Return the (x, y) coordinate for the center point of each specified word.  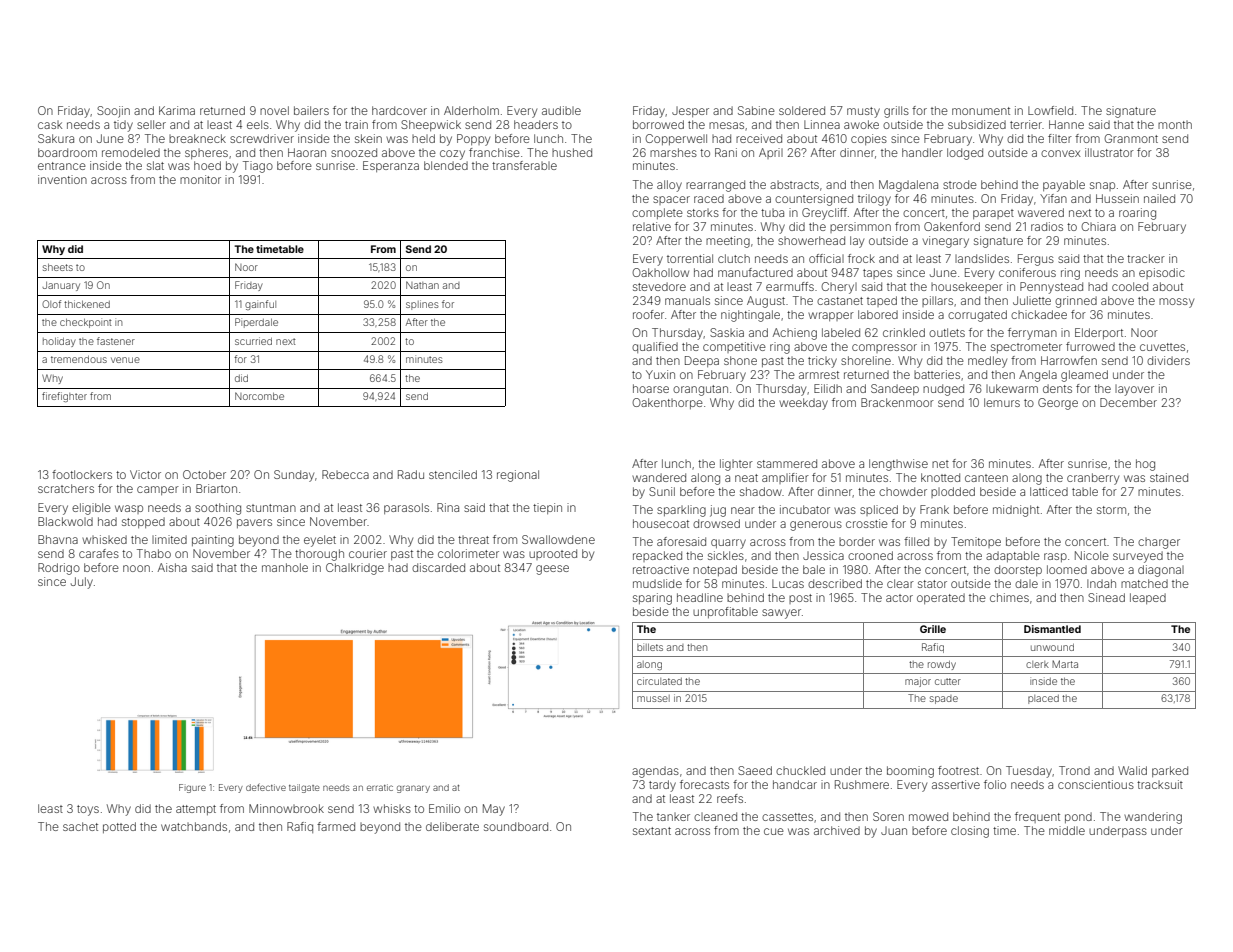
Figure (192, 788)
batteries (937, 374)
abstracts (794, 185)
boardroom (67, 152)
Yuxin (660, 374)
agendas (655, 772)
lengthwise (898, 465)
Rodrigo (59, 569)
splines (422, 305)
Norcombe (259, 396)
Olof (51, 304)
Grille (933, 629)
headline (700, 597)
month (1175, 125)
